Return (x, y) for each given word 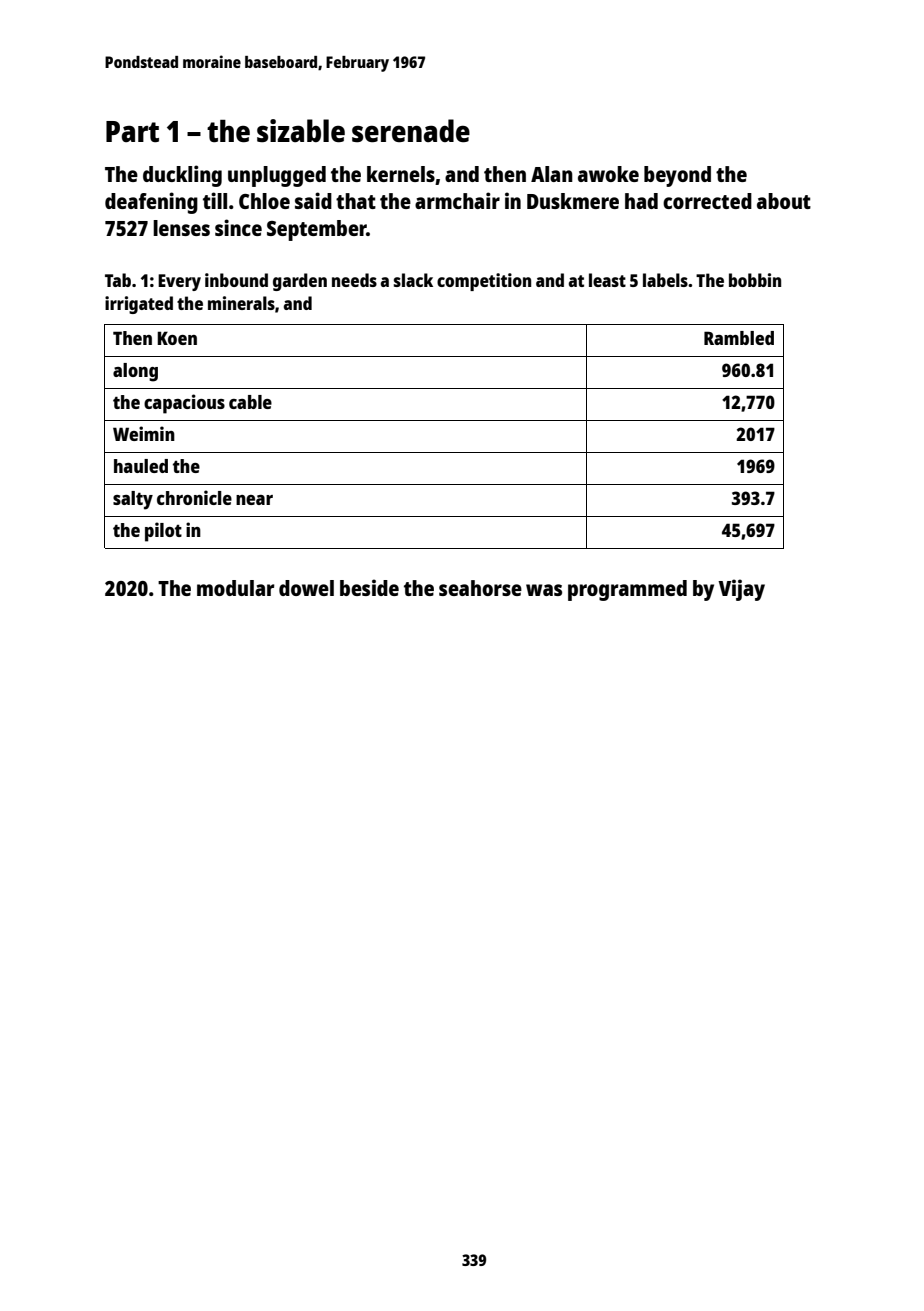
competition (484, 282)
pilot (163, 532)
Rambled (739, 338)
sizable (301, 131)
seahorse (480, 588)
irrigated (139, 305)
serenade (411, 131)
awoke (608, 174)
